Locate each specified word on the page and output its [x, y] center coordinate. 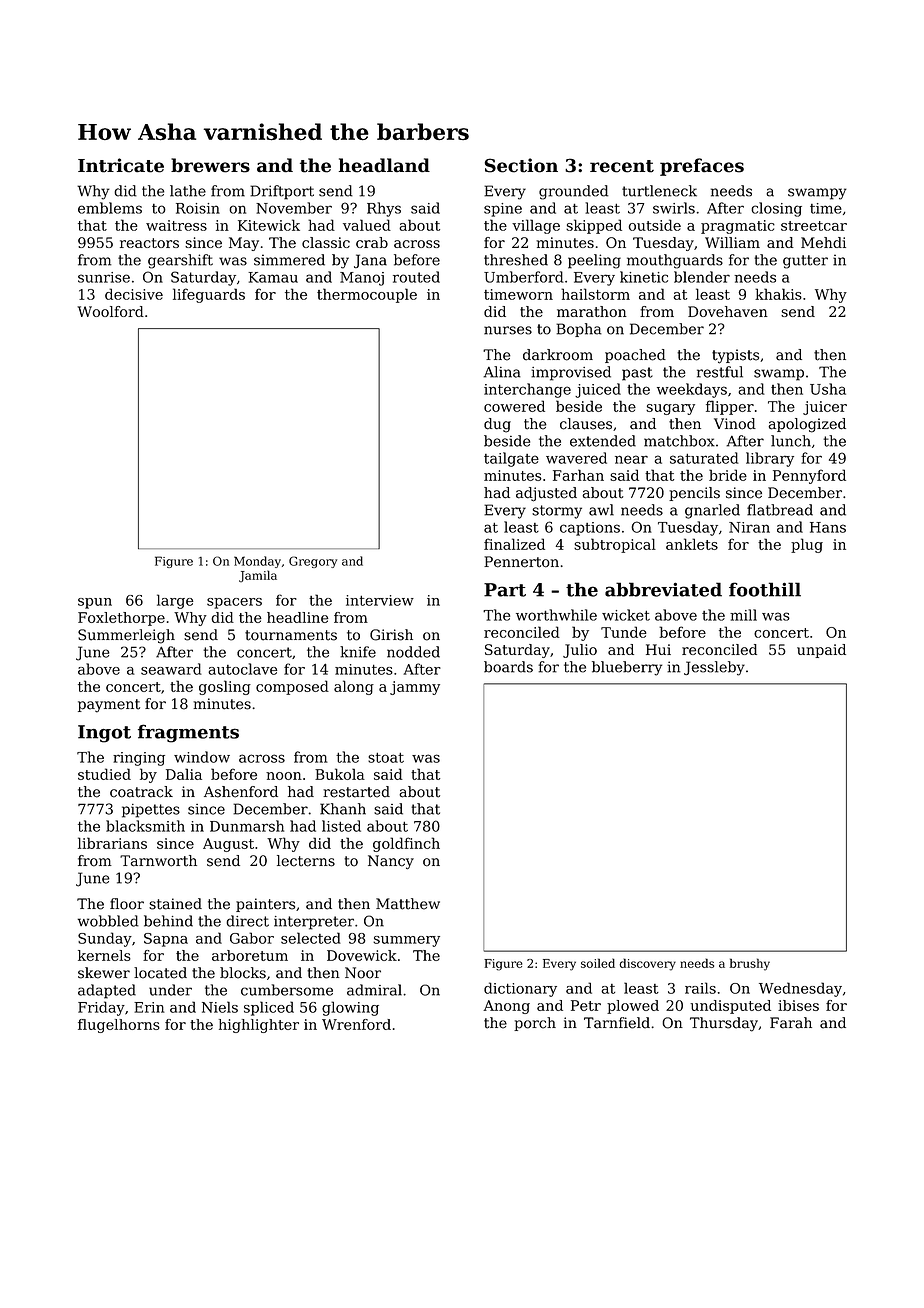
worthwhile [556, 615]
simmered [289, 260]
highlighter [259, 1026]
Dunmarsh [247, 826]
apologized [807, 425]
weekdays [692, 390]
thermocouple [367, 295]
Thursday [724, 1024]
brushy [750, 964]
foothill [765, 589]
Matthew [408, 904]
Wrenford [356, 1024]
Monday [257, 562]
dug [497, 425]
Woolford [110, 311]
